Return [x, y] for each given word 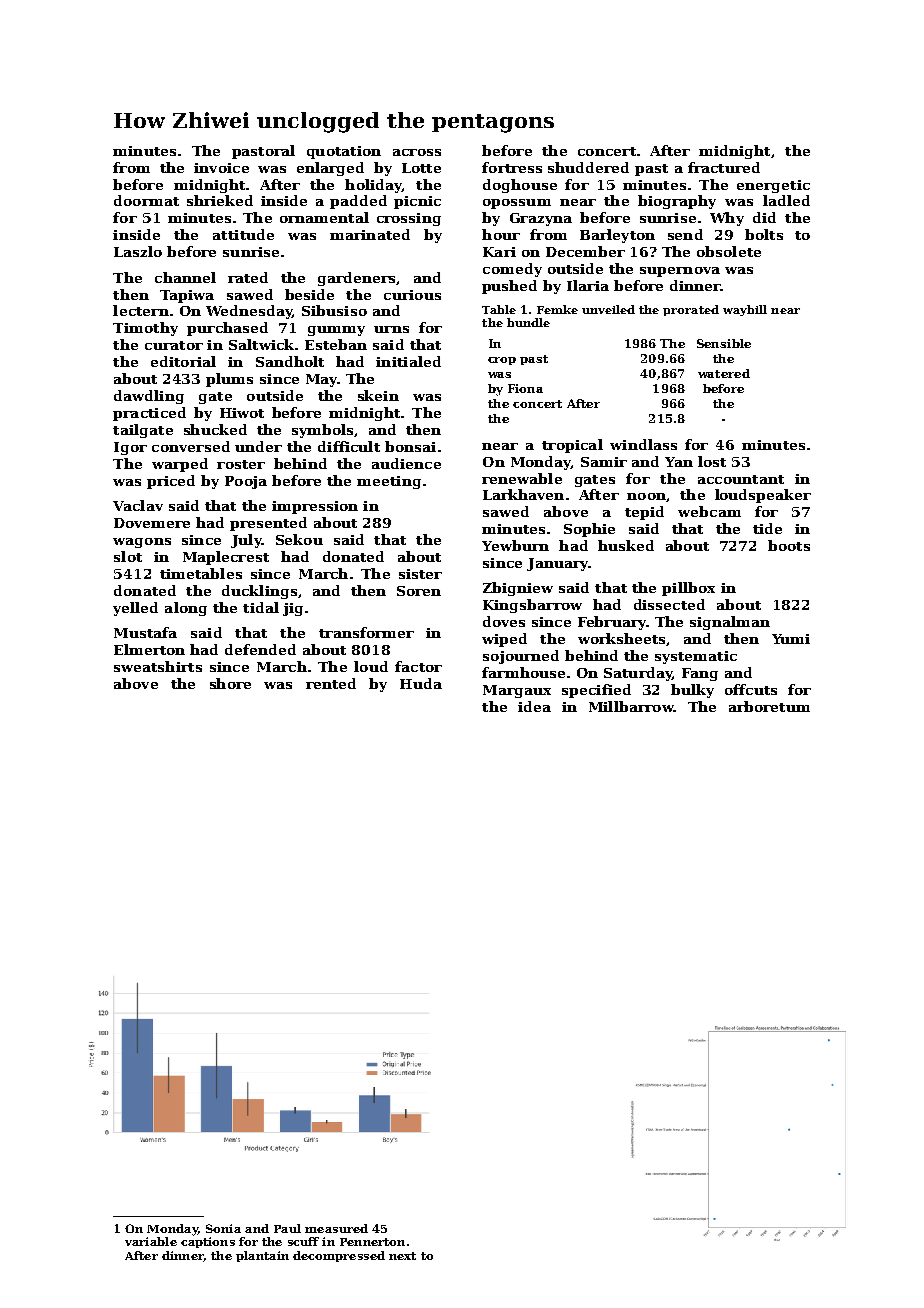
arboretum [769, 706]
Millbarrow [631, 706]
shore [230, 683]
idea [534, 706]
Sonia [223, 1228]
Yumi [791, 639]
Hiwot [242, 413]
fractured [724, 167]
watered [724, 373]
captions [208, 1242]
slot [128, 556]
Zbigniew [518, 589]
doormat [146, 200]
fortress [512, 167]
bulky [692, 691]
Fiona [525, 388]
